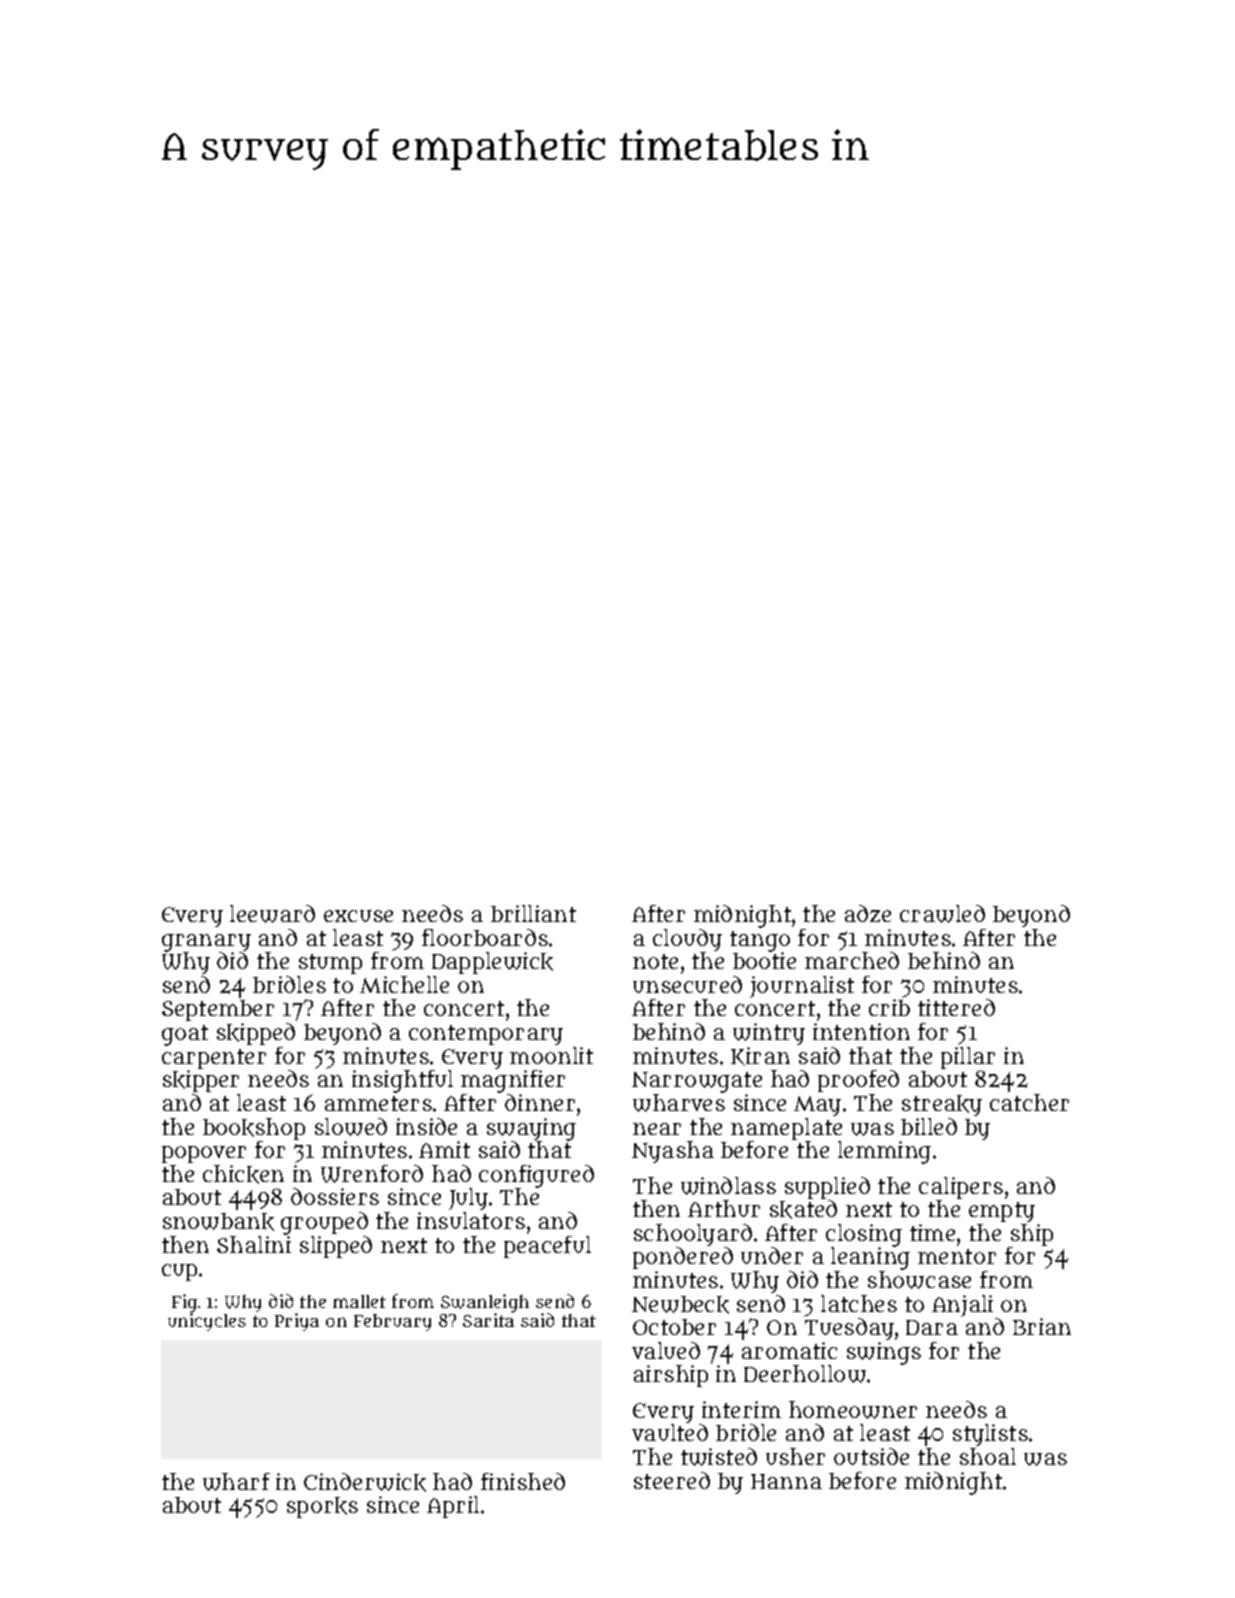 This image has height=1598, width=1235. What do you see at coordinates (297, 1322) in the image?
I see `Priya` at bounding box center [297, 1322].
